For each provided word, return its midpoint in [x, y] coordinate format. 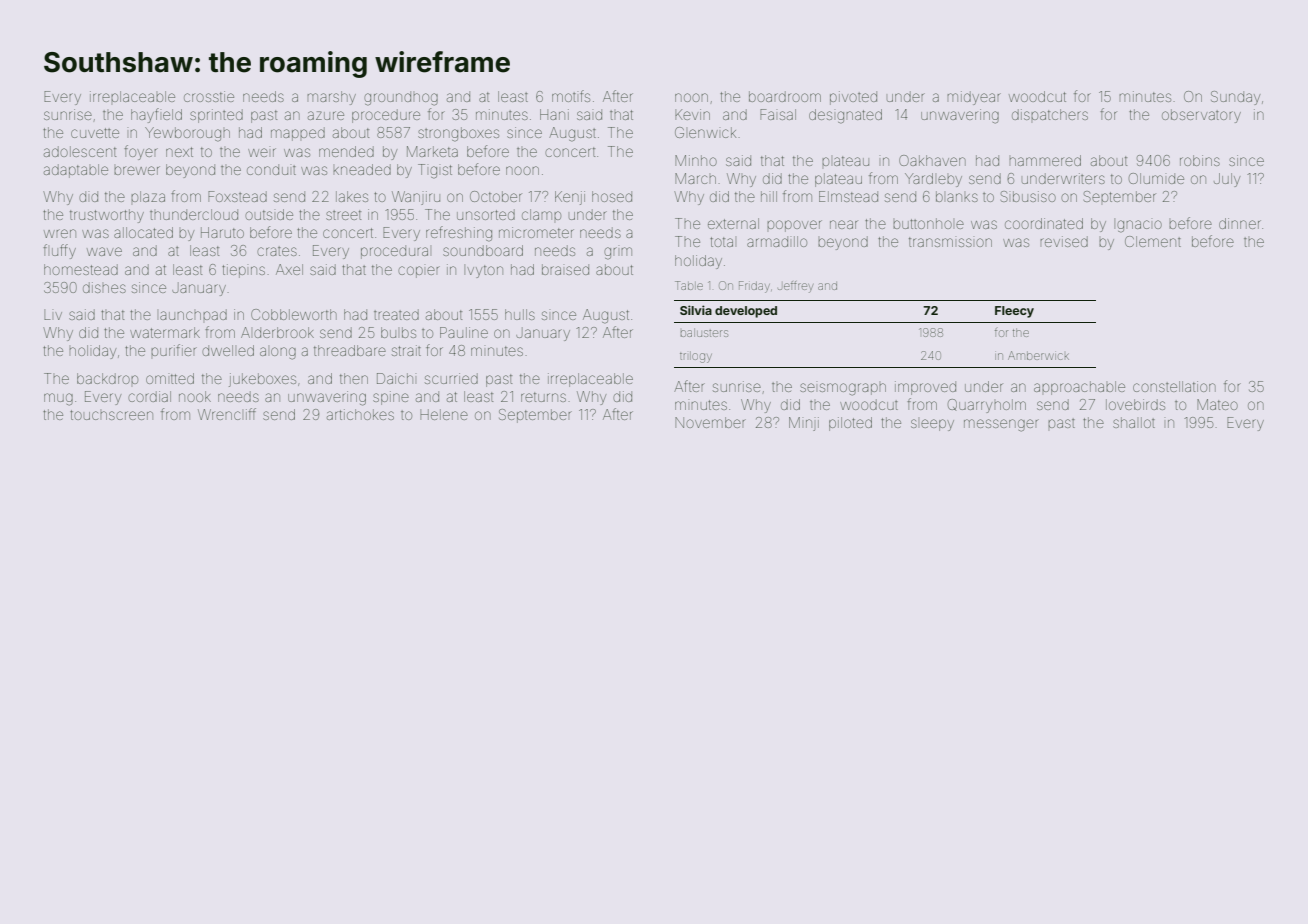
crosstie [209, 96]
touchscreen [111, 415]
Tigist [435, 171]
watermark [165, 332]
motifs [571, 96]
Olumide [1156, 178]
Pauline [464, 332]
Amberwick [1038, 355]
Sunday [1235, 98]
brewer [137, 170]
